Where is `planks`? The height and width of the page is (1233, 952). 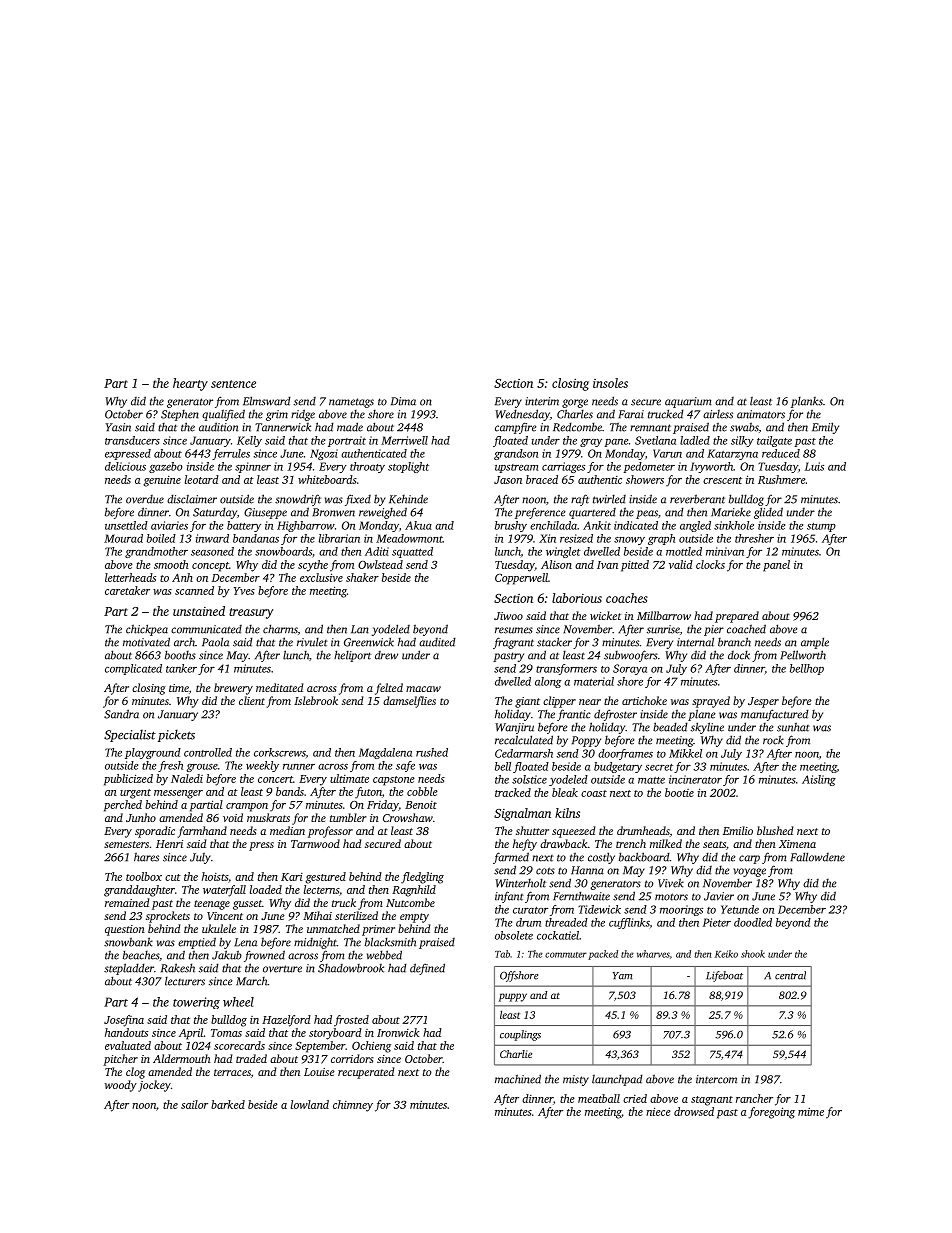 planks is located at coordinates (807, 402).
